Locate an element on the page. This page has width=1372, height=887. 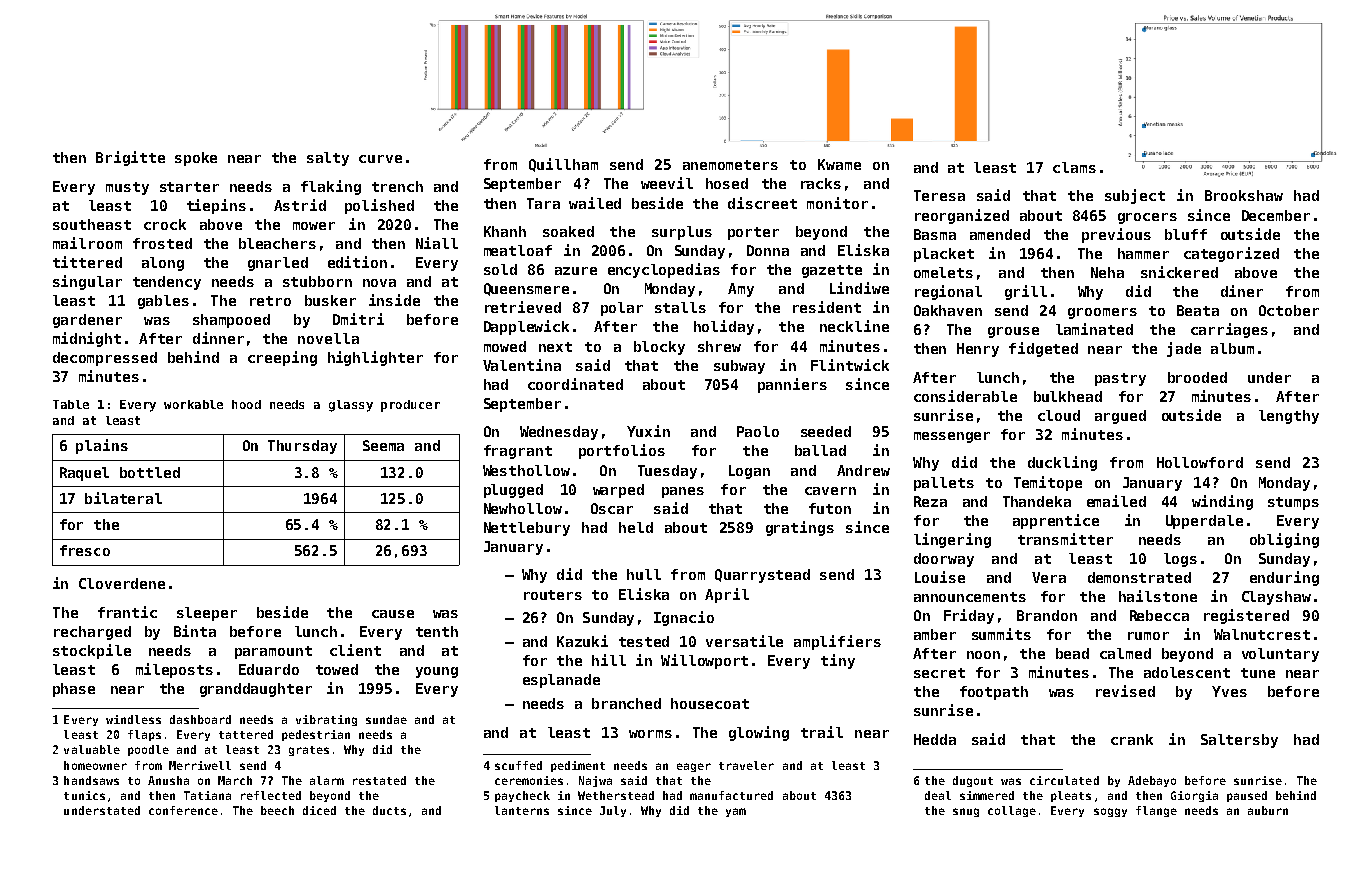
pedestrian is located at coordinates (316, 735).
